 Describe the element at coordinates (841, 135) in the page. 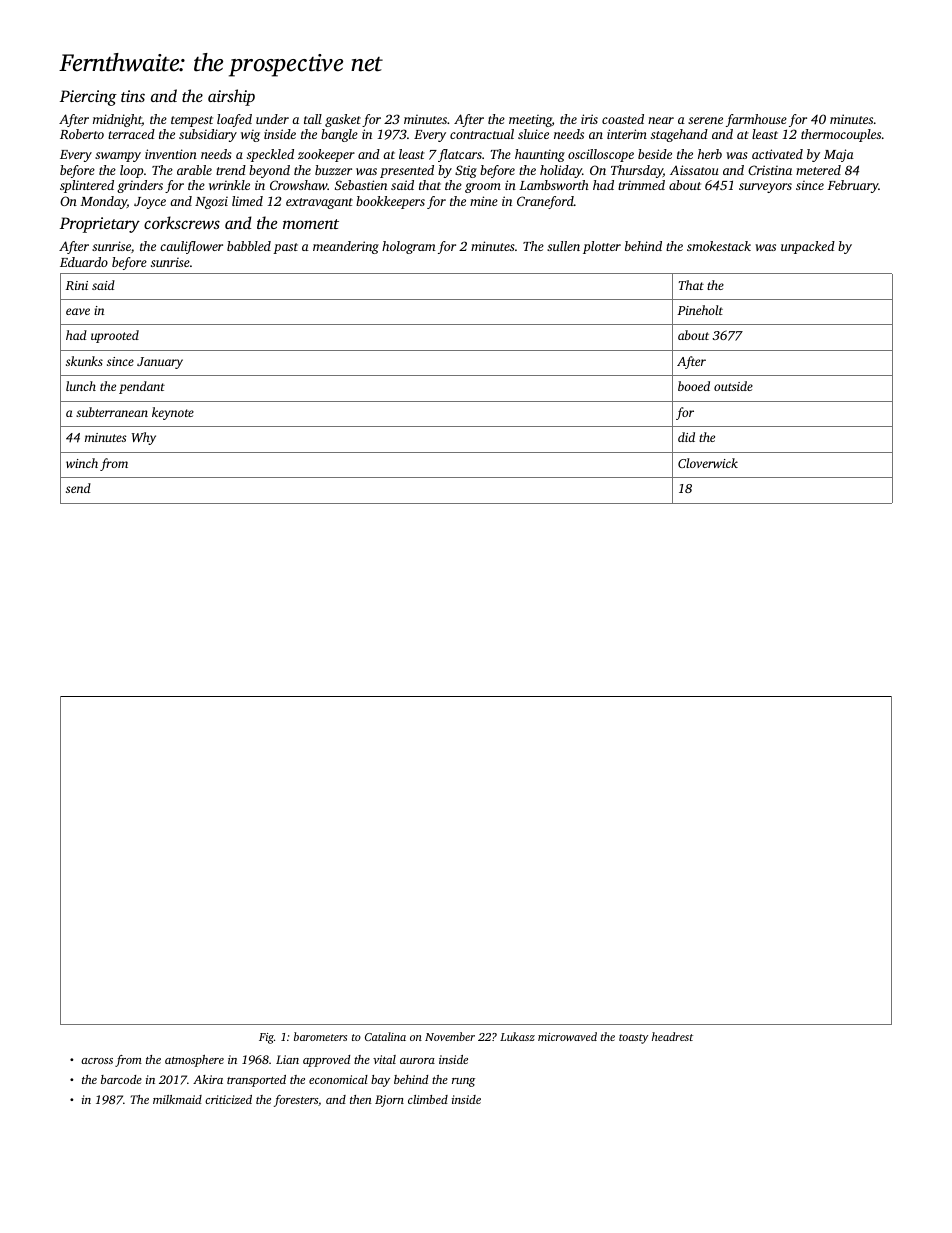

I see `thermocouples` at that location.
